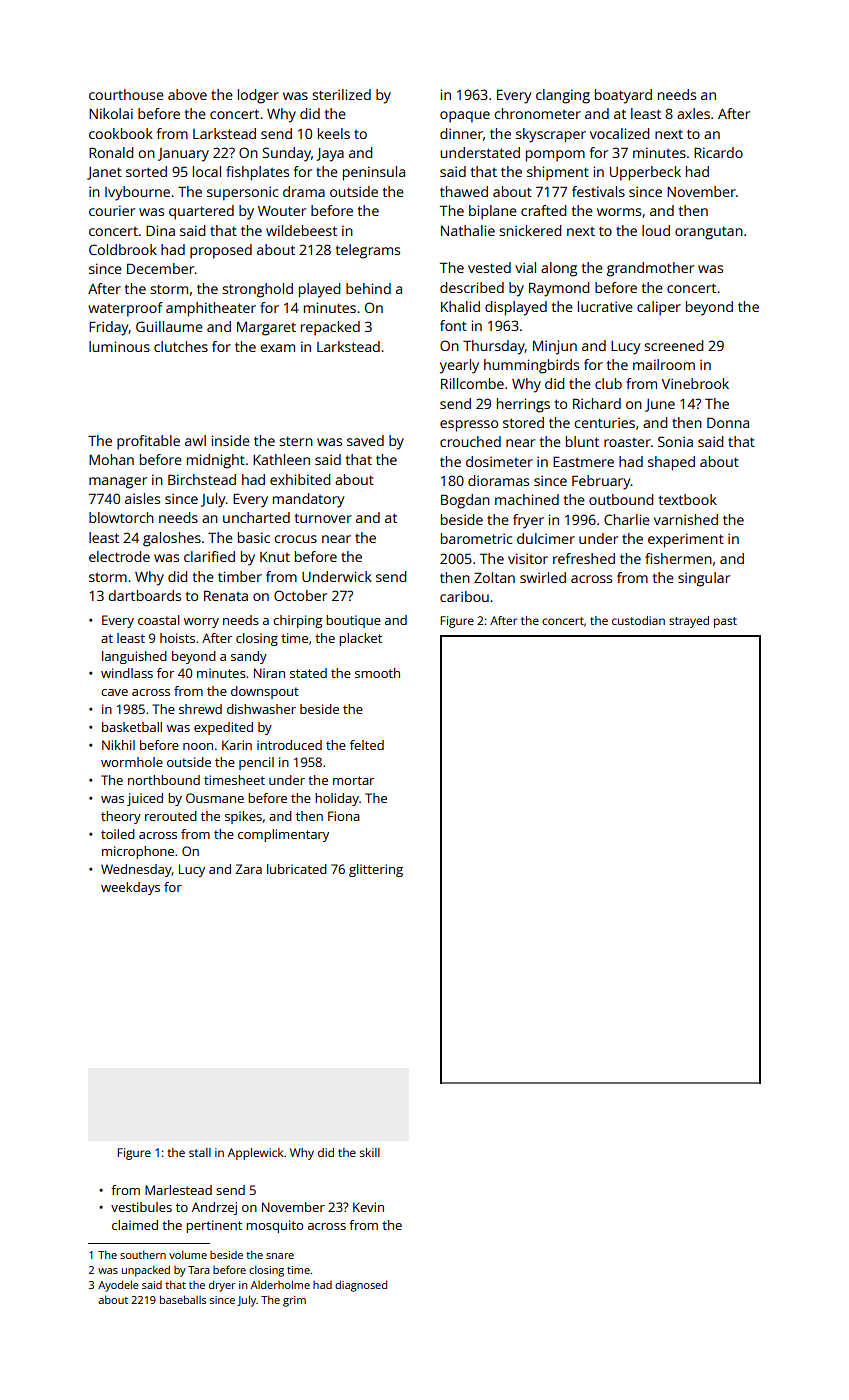 This screenshot has width=849, height=1400. Describe the element at coordinates (370, 1152) in the screenshot. I see `skill` at that location.
